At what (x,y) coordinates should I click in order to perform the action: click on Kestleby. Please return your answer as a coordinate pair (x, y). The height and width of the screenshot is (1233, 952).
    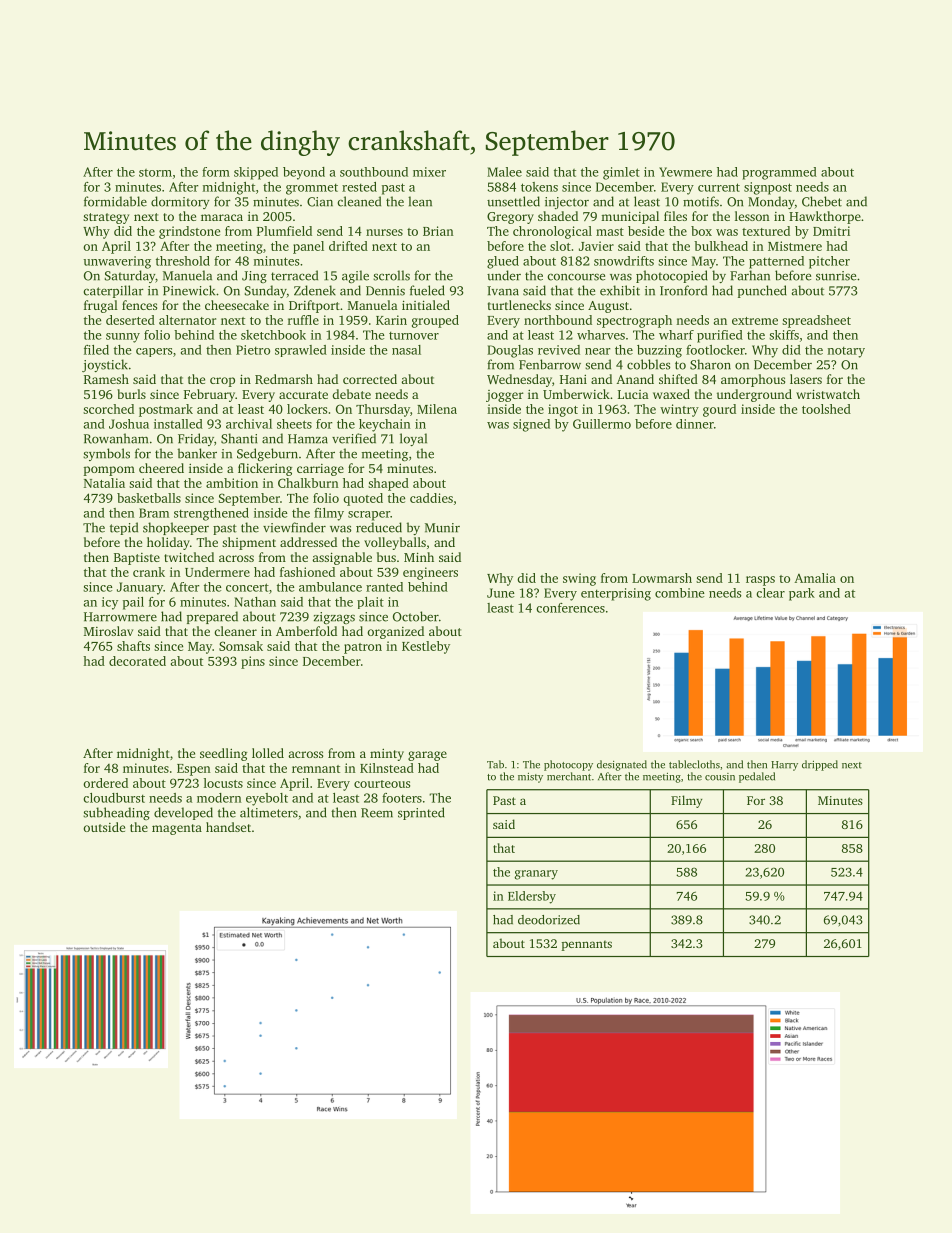
    Looking at the image, I should click on (426, 647).
